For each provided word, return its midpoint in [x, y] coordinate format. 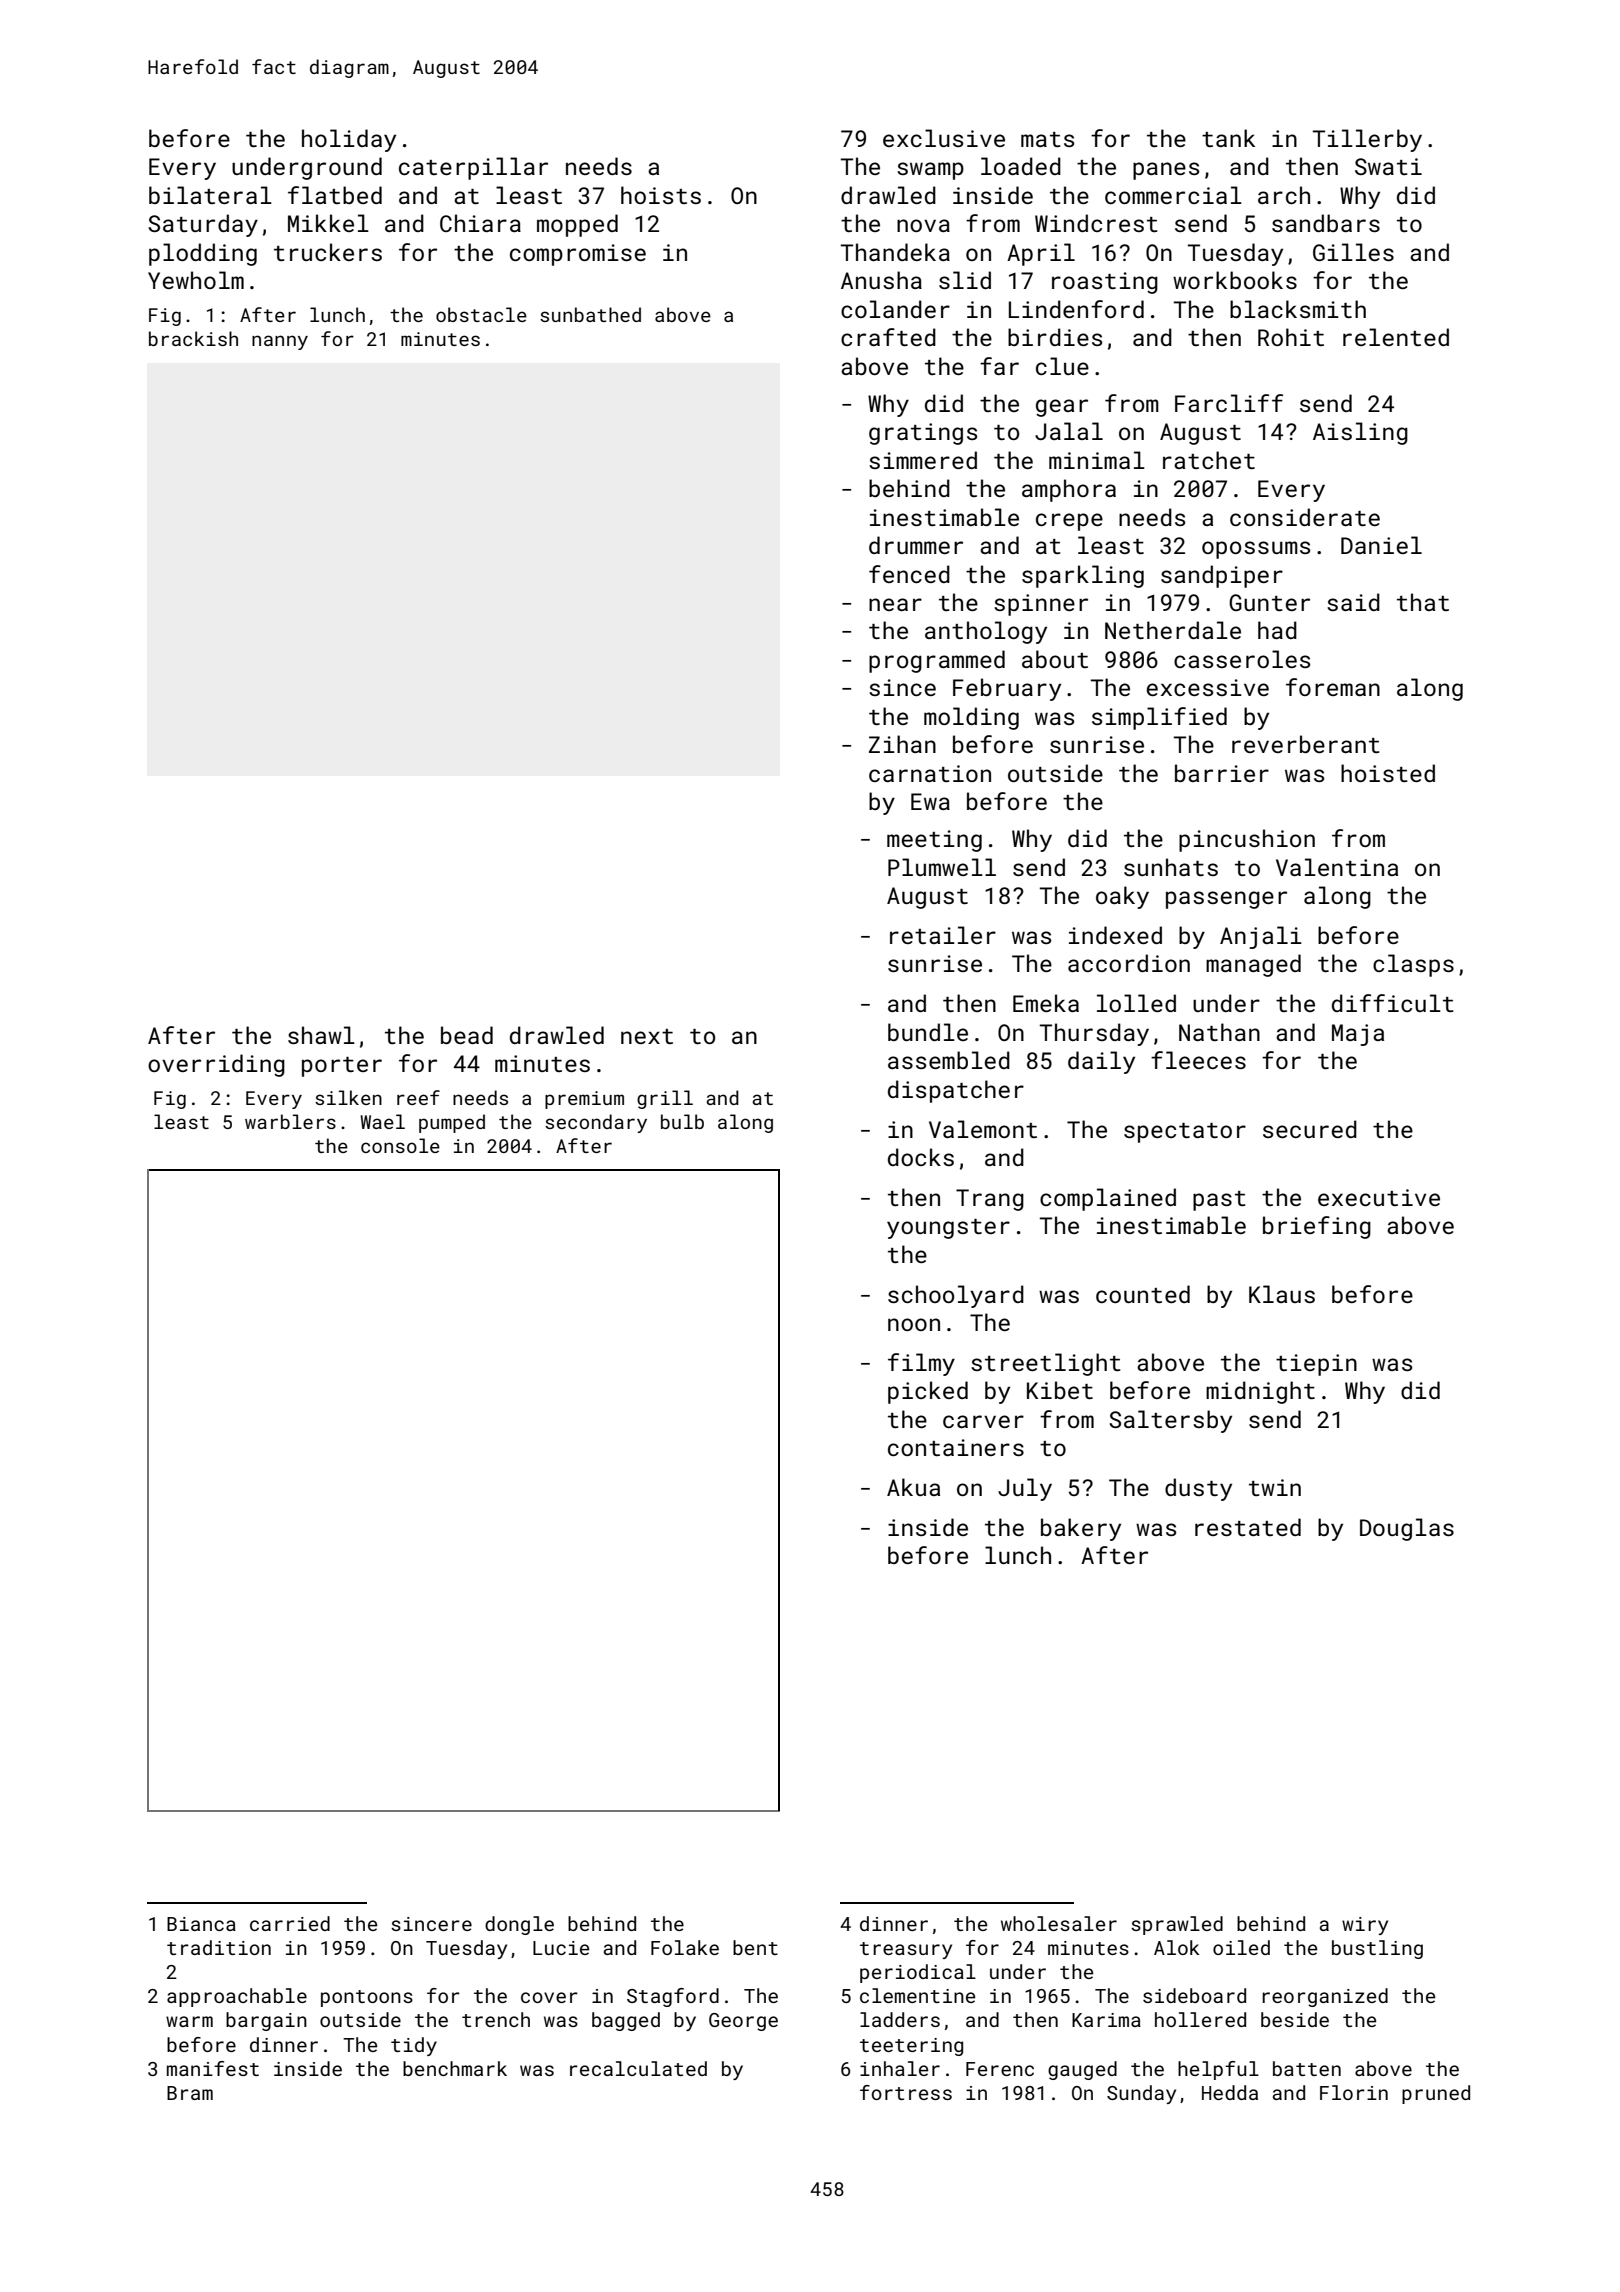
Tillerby [1367, 140]
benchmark [455, 2068]
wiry [1365, 1926]
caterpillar [473, 168]
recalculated [638, 2068]
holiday [349, 140]
